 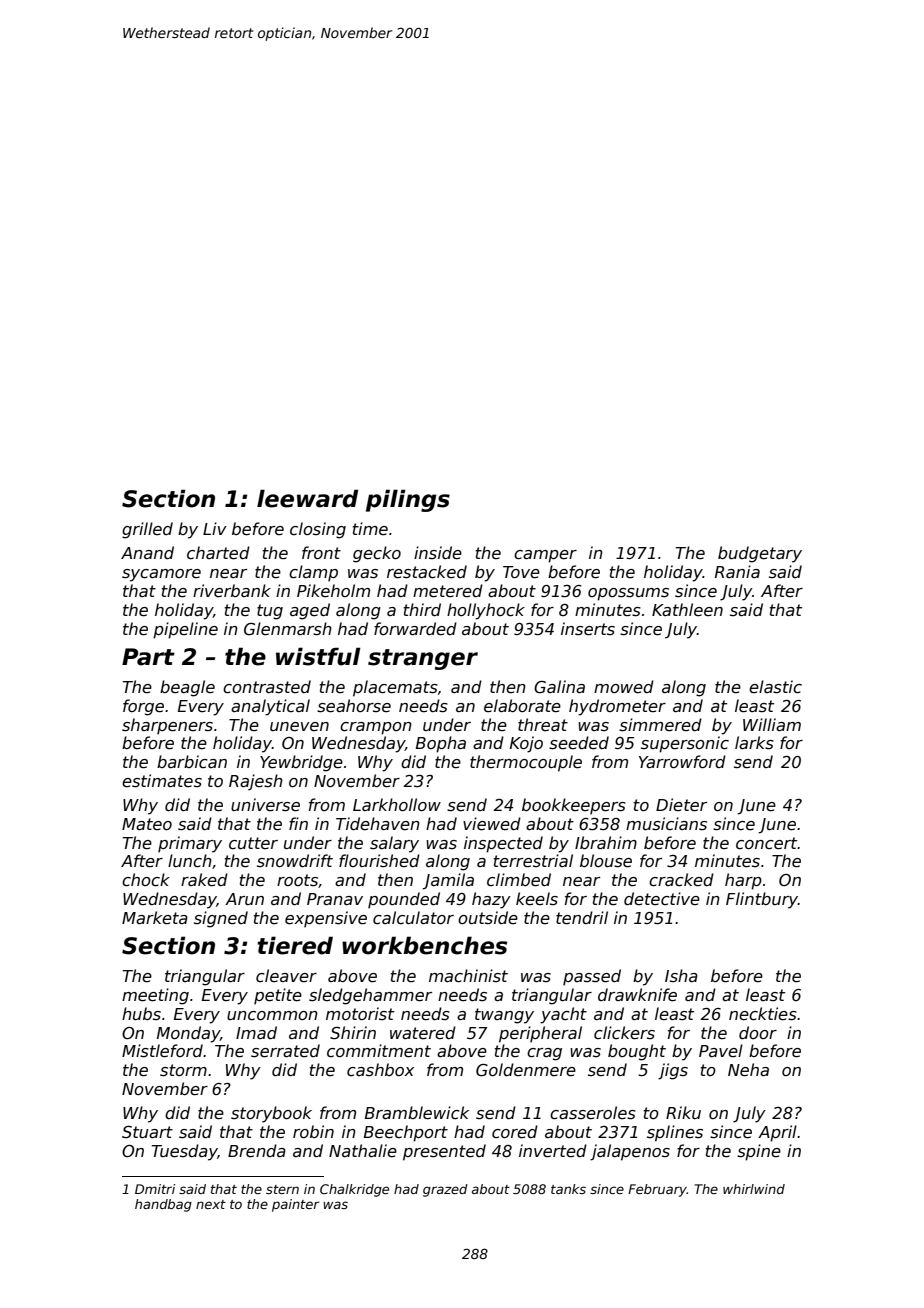 What do you see at coordinates (285, 1051) in the screenshot?
I see `serrated` at bounding box center [285, 1051].
